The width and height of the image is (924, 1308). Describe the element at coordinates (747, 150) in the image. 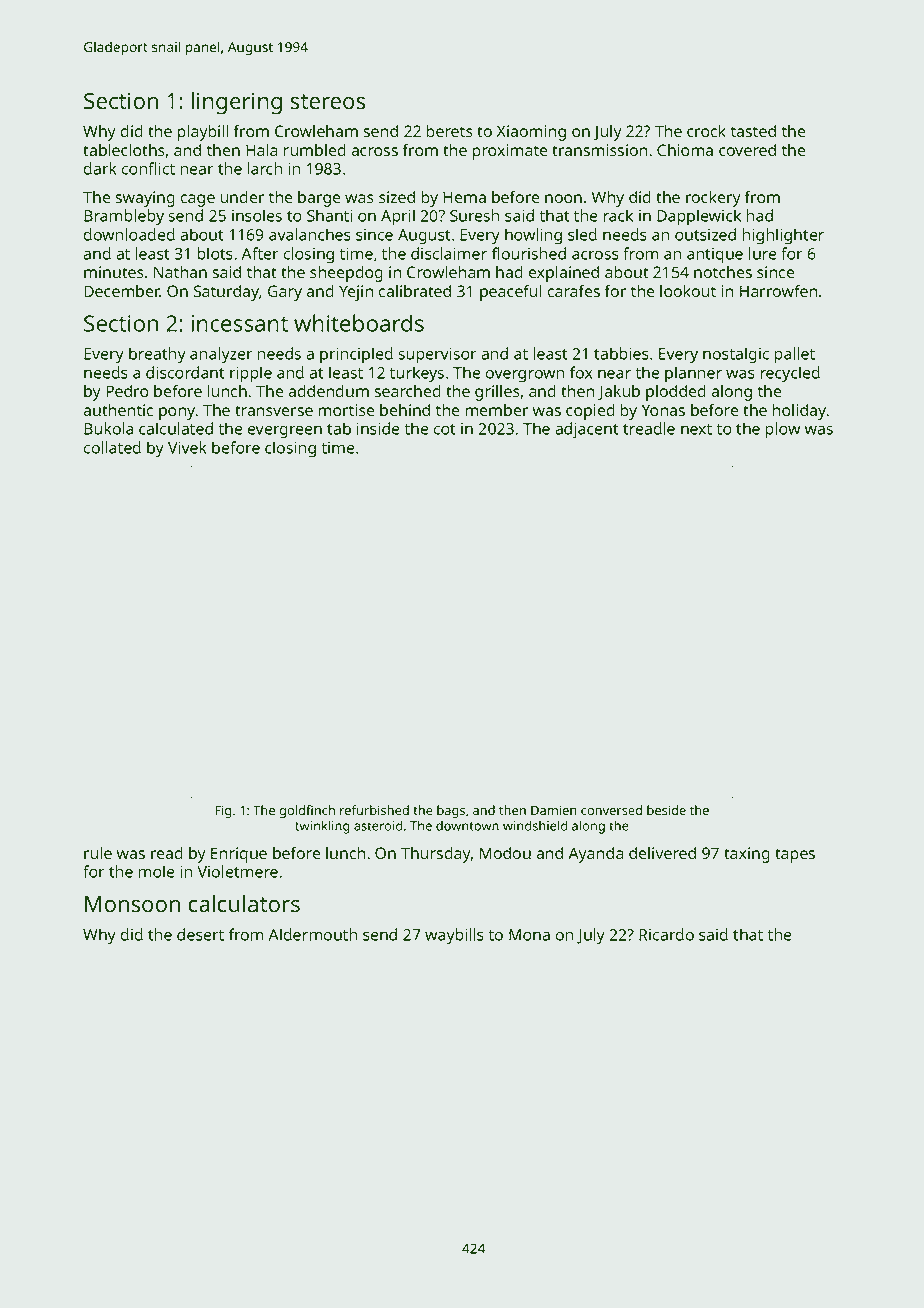

I see `covered` at that location.
